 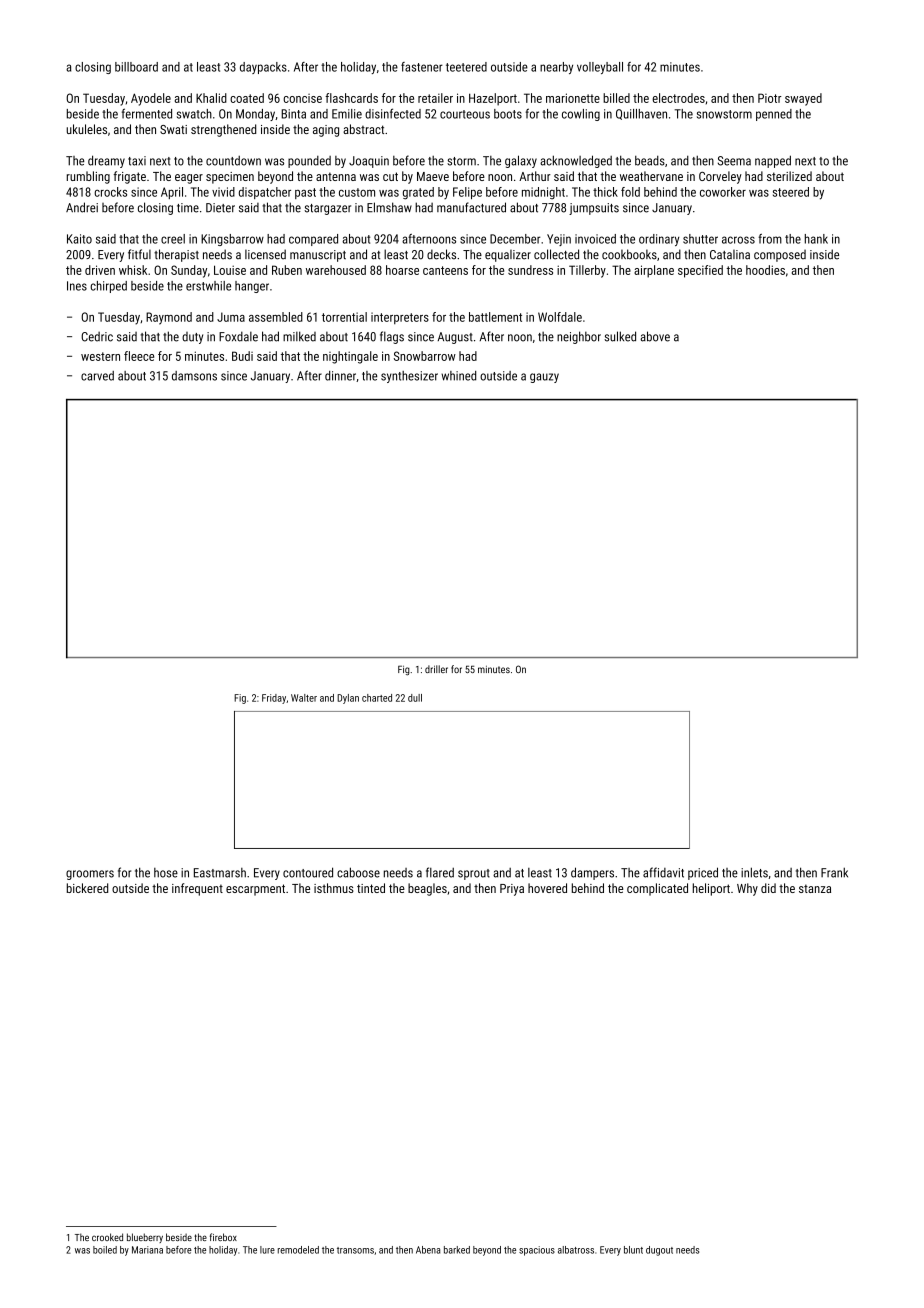 I want to click on Andrei, so click(x=82, y=207).
